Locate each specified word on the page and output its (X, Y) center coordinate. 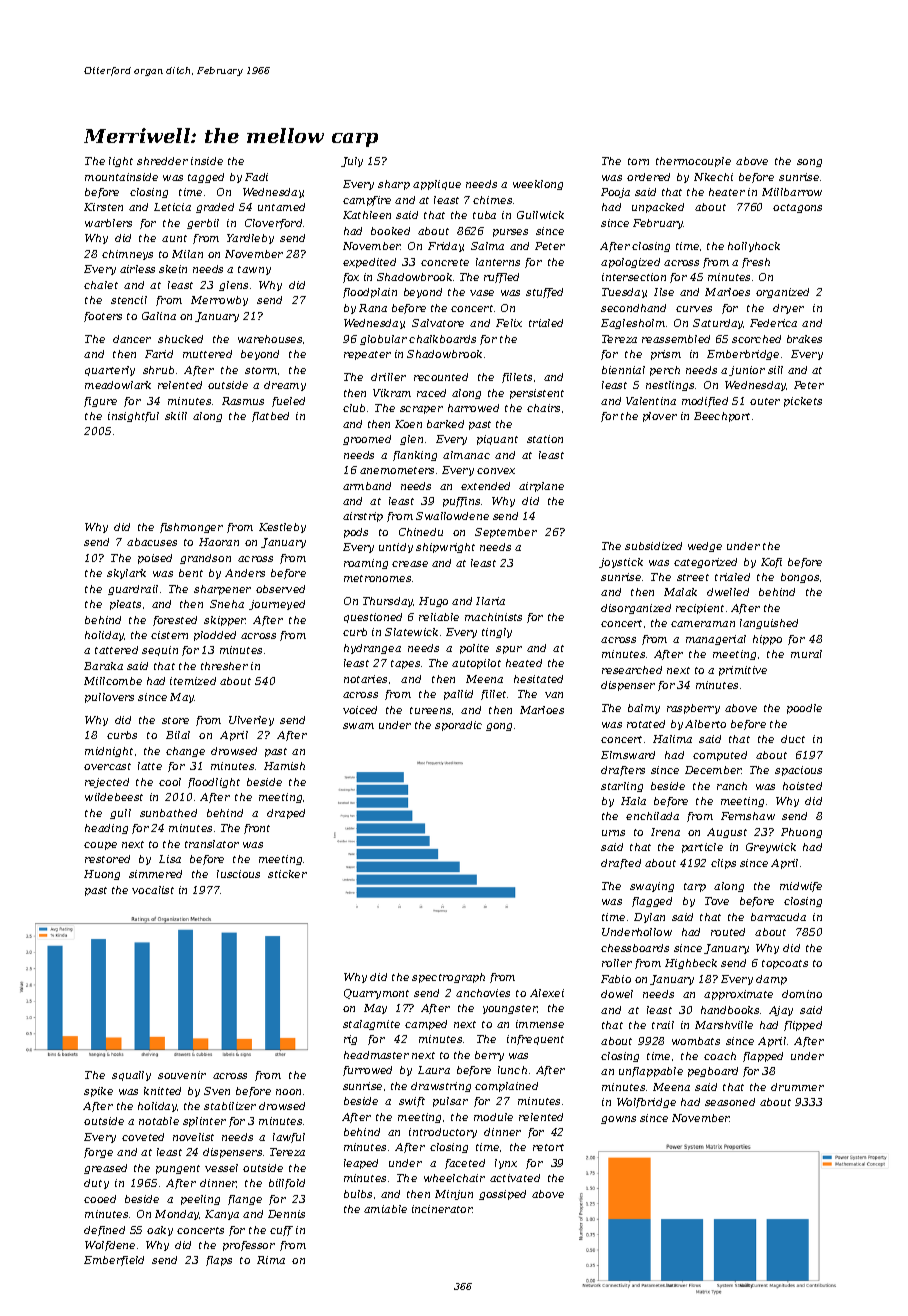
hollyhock (754, 247)
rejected (107, 783)
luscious (238, 874)
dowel (617, 994)
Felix (509, 323)
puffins (461, 502)
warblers (108, 223)
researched (632, 670)
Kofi (771, 563)
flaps (219, 1261)
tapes (405, 664)
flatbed (270, 417)
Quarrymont (376, 994)
